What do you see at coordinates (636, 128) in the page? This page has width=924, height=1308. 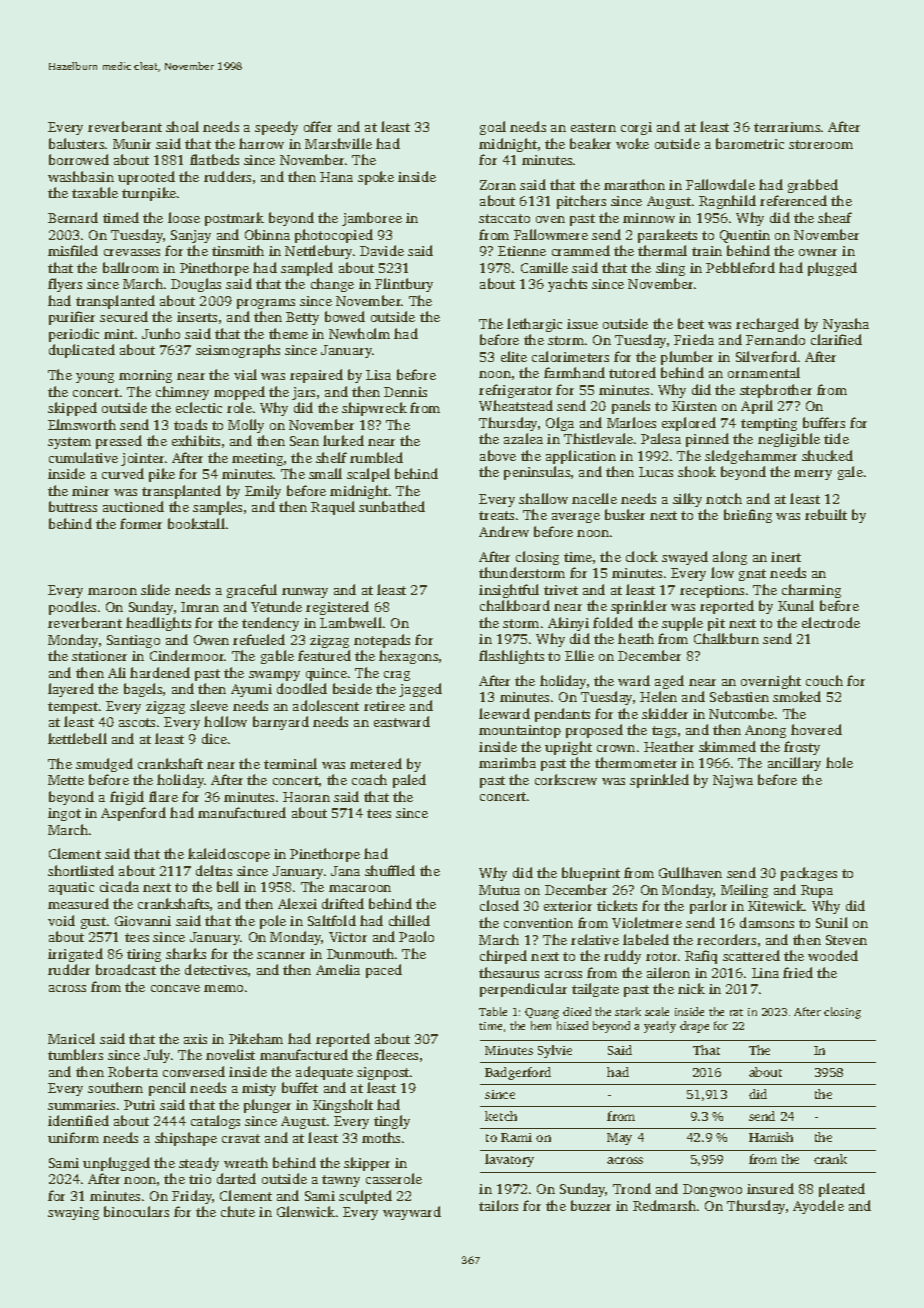 I see `corgi` at bounding box center [636, 128].
